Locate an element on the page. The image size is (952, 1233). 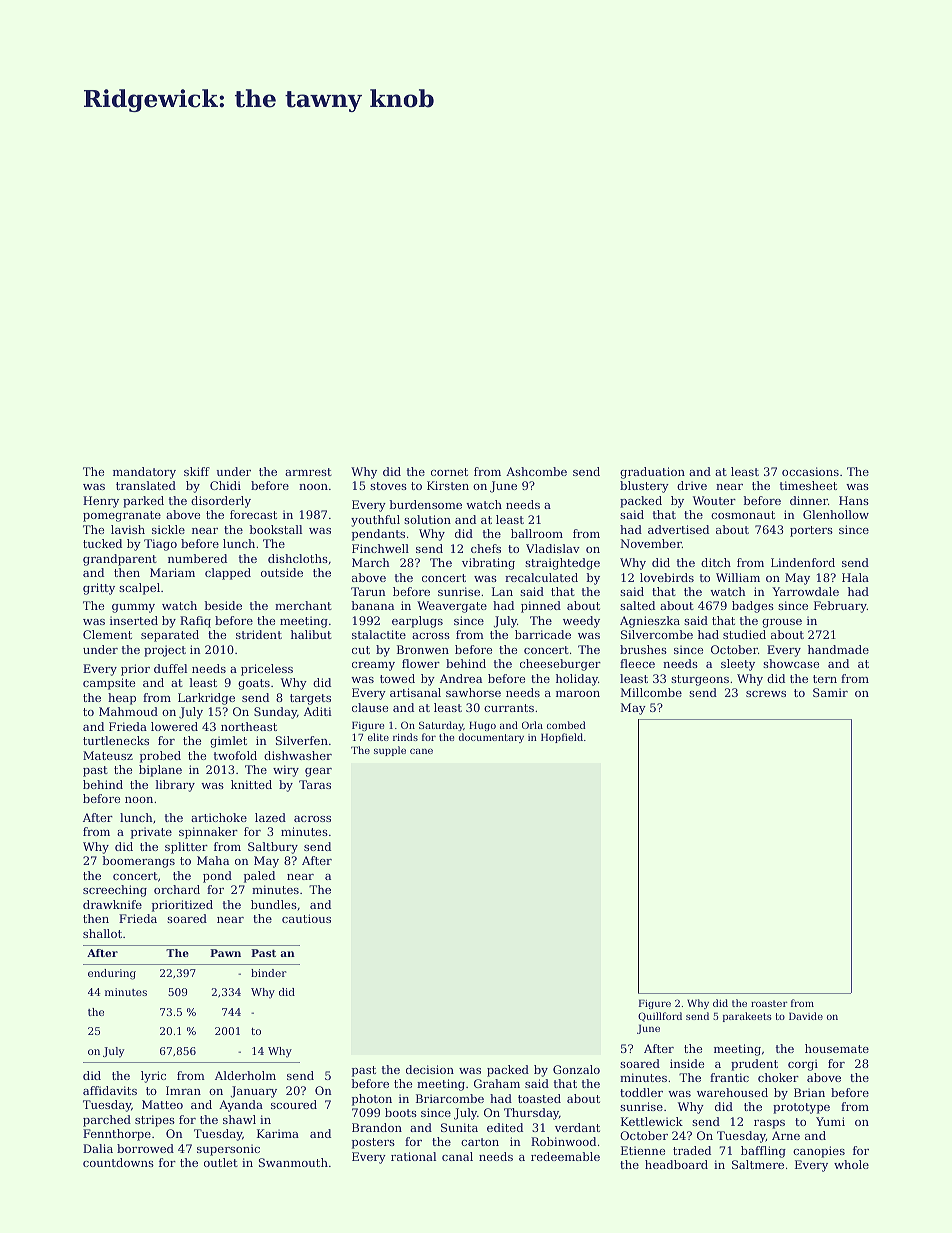
Swanmouth is located at coordinates (293, 1162).
